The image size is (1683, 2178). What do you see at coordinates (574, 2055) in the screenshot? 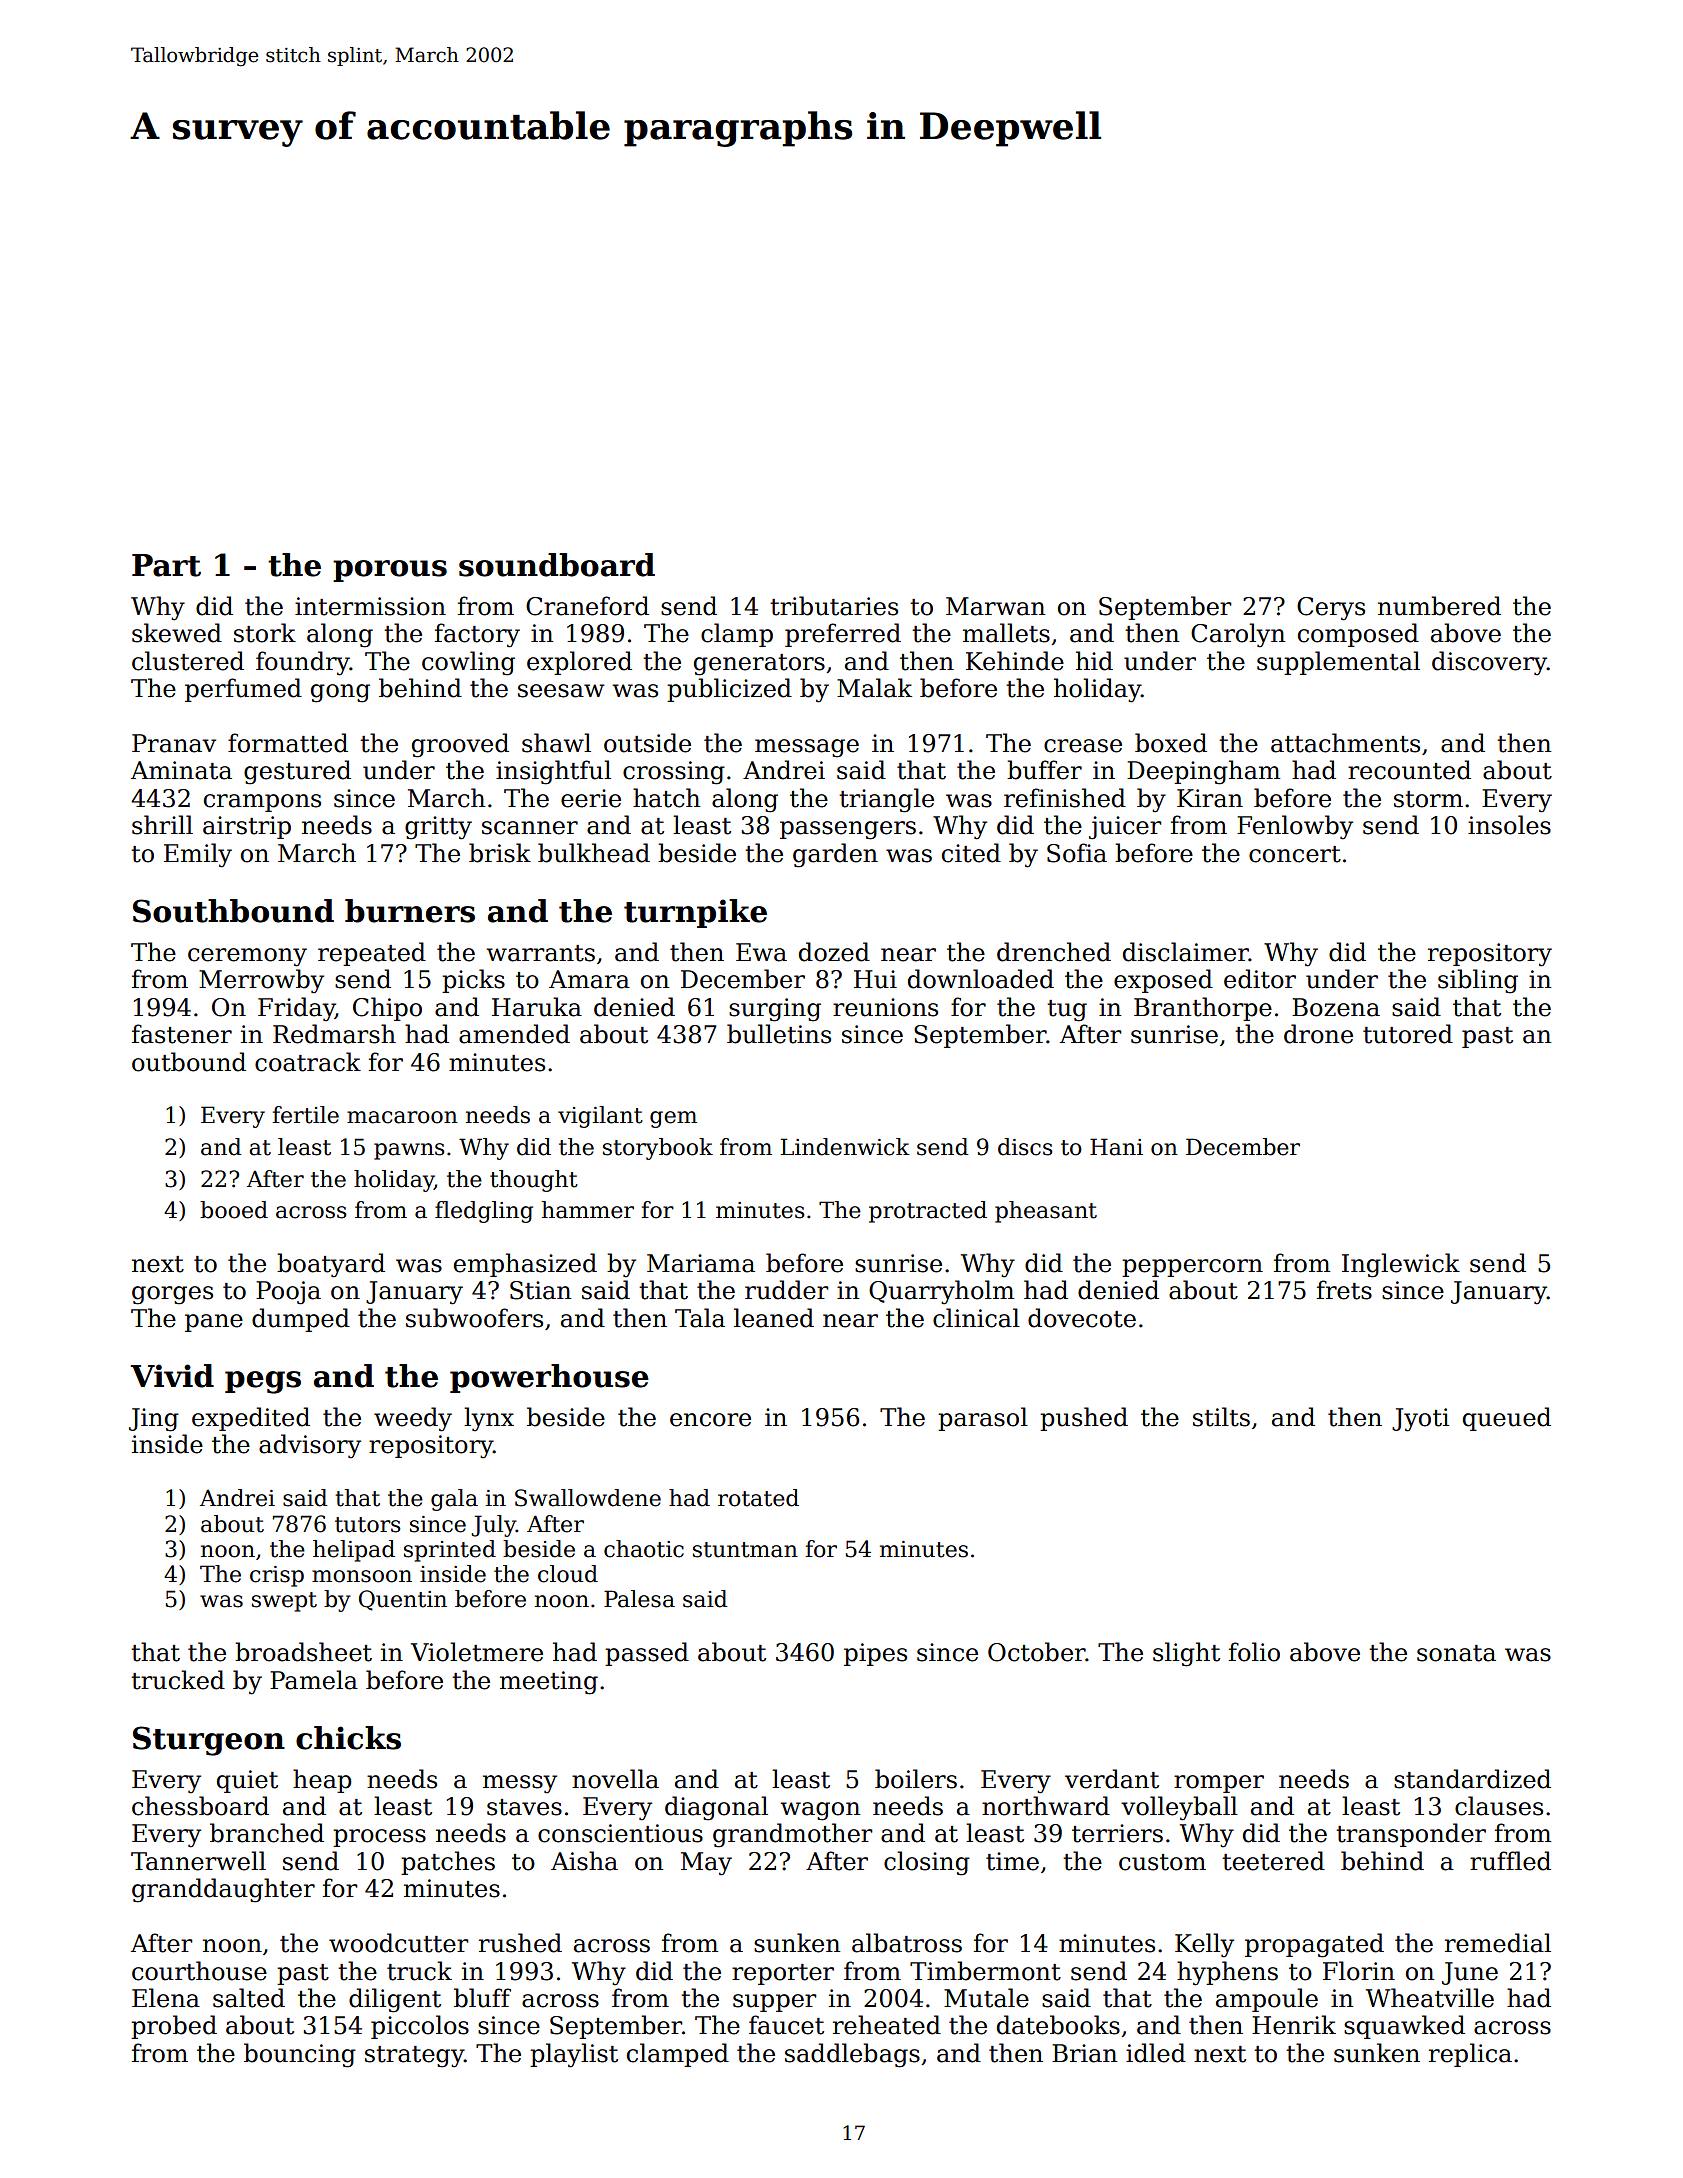
I see `playlist` at bounding box center [574, 2055].
